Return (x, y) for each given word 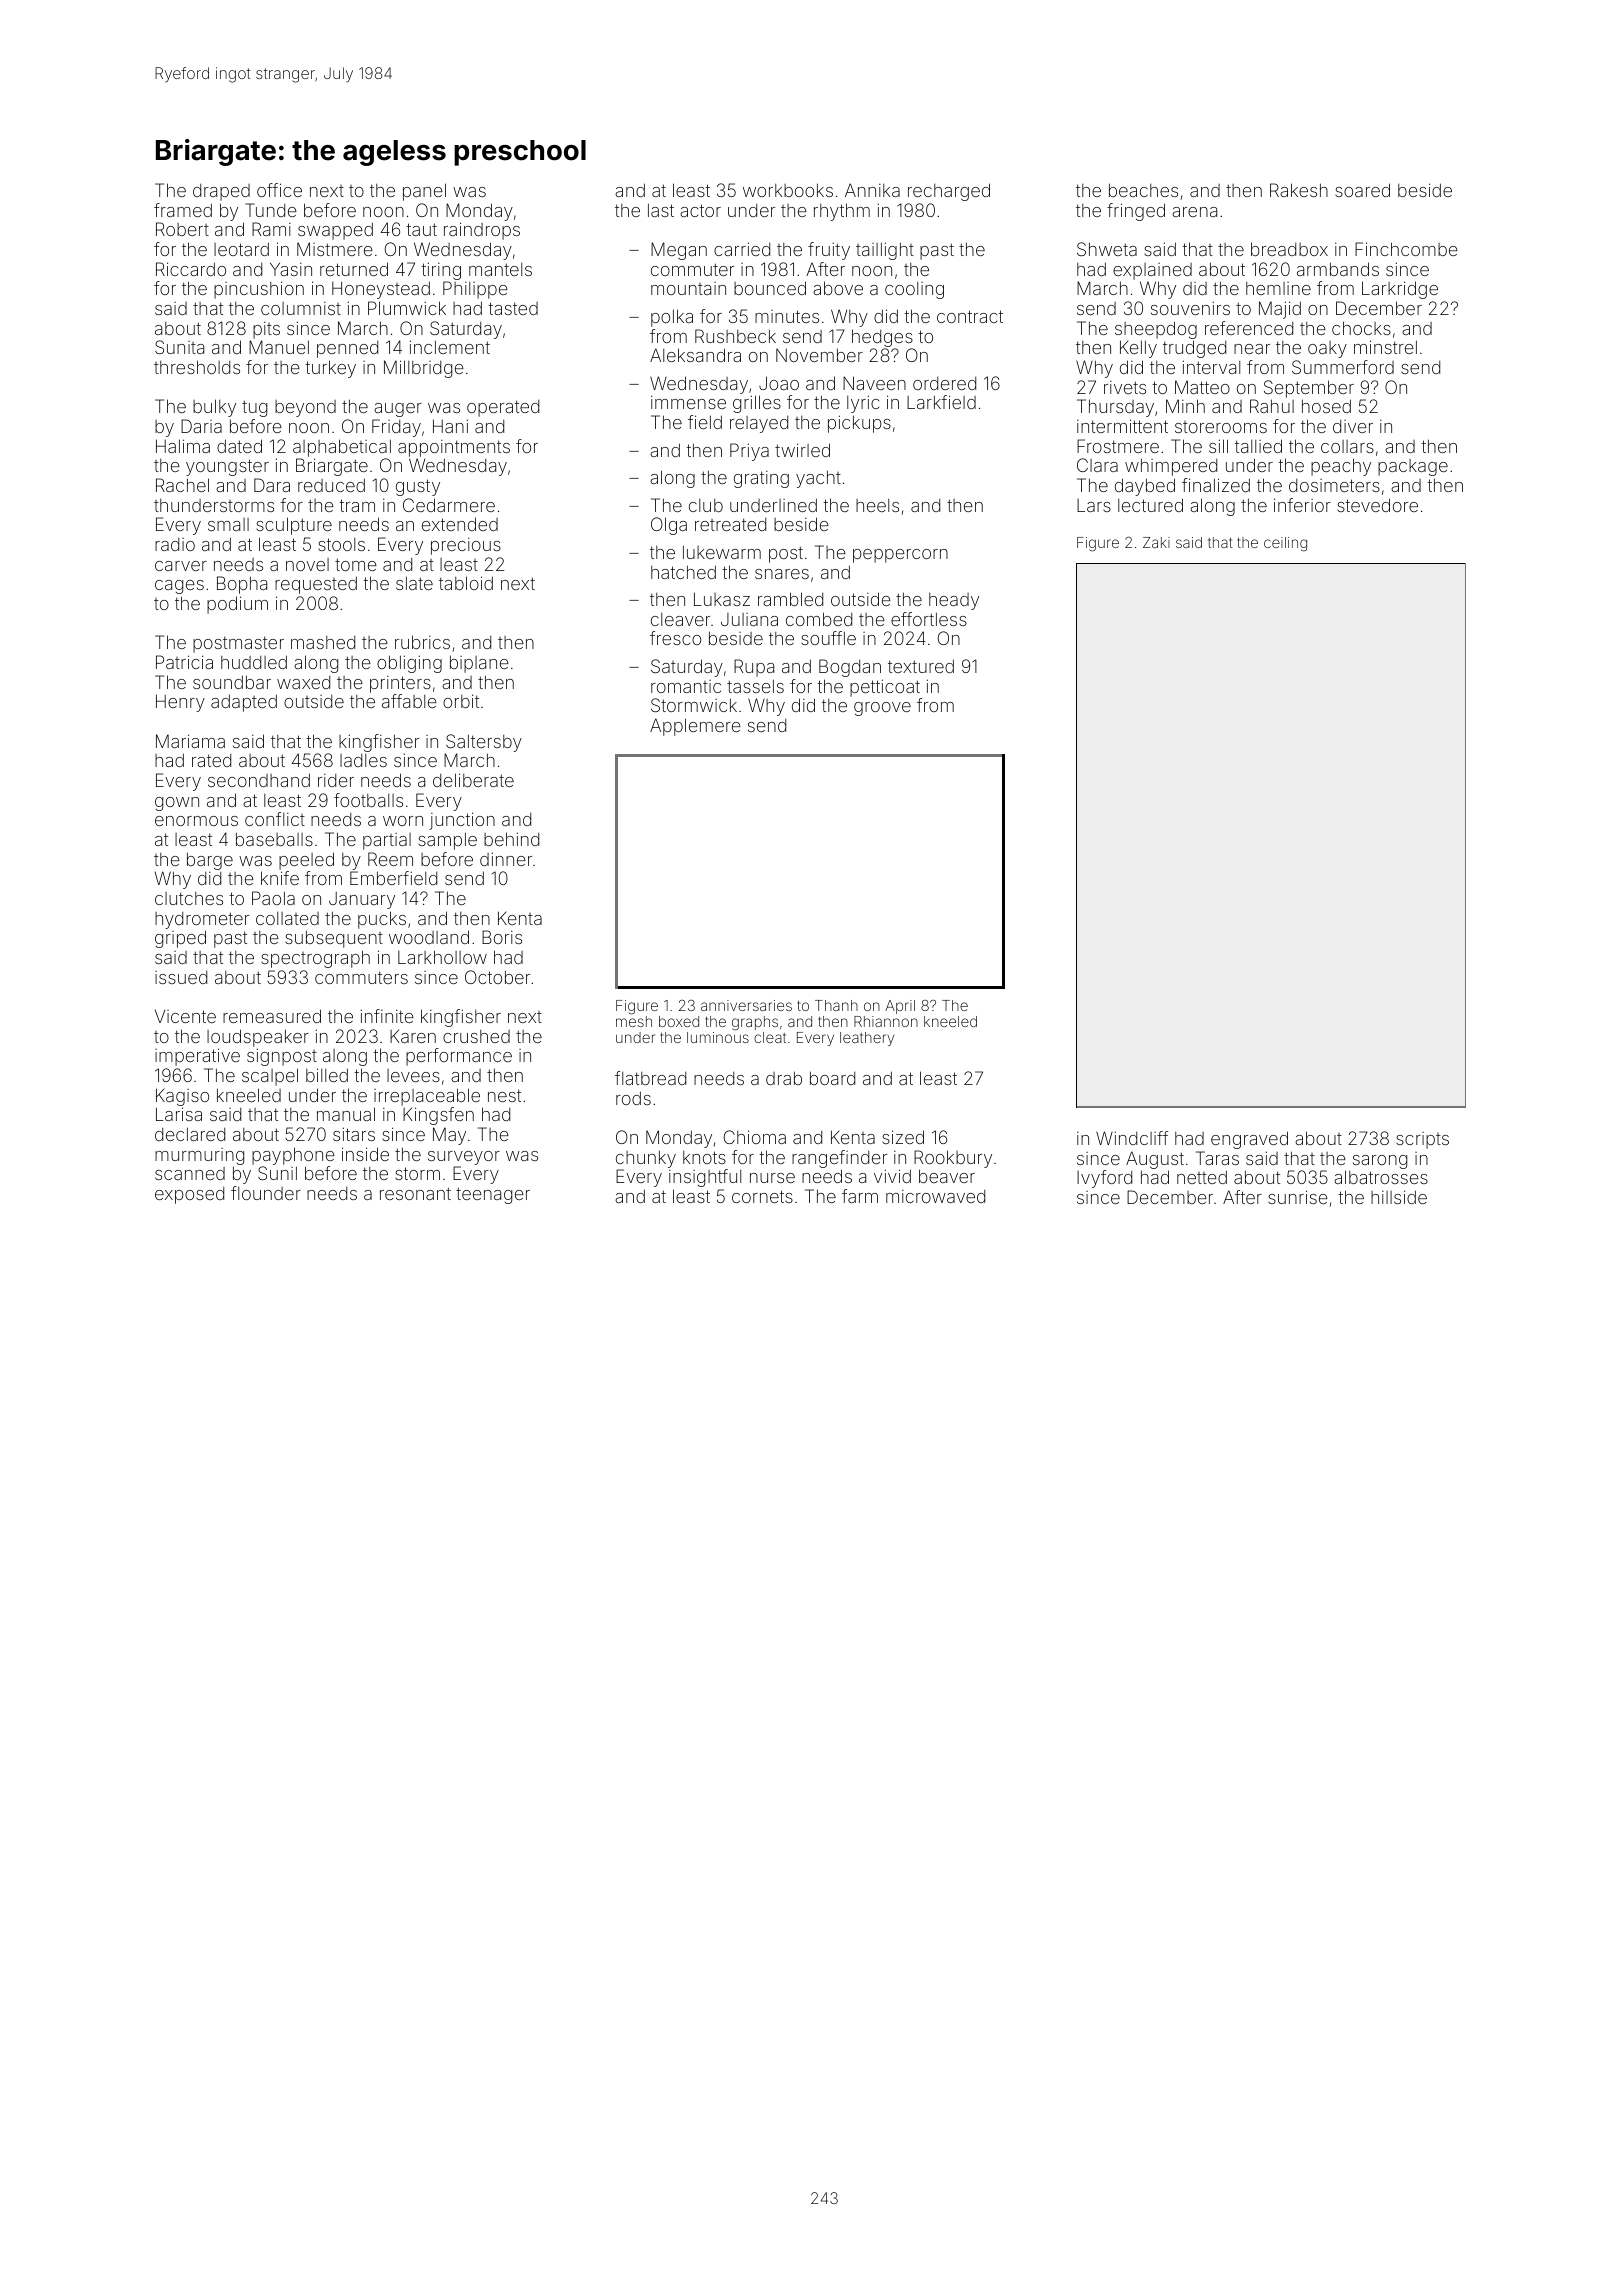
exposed (189, 1195)
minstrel (1385, 347)
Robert (182, 229)
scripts (1422, 1140)
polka (672, 318)
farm (860, 1196)
